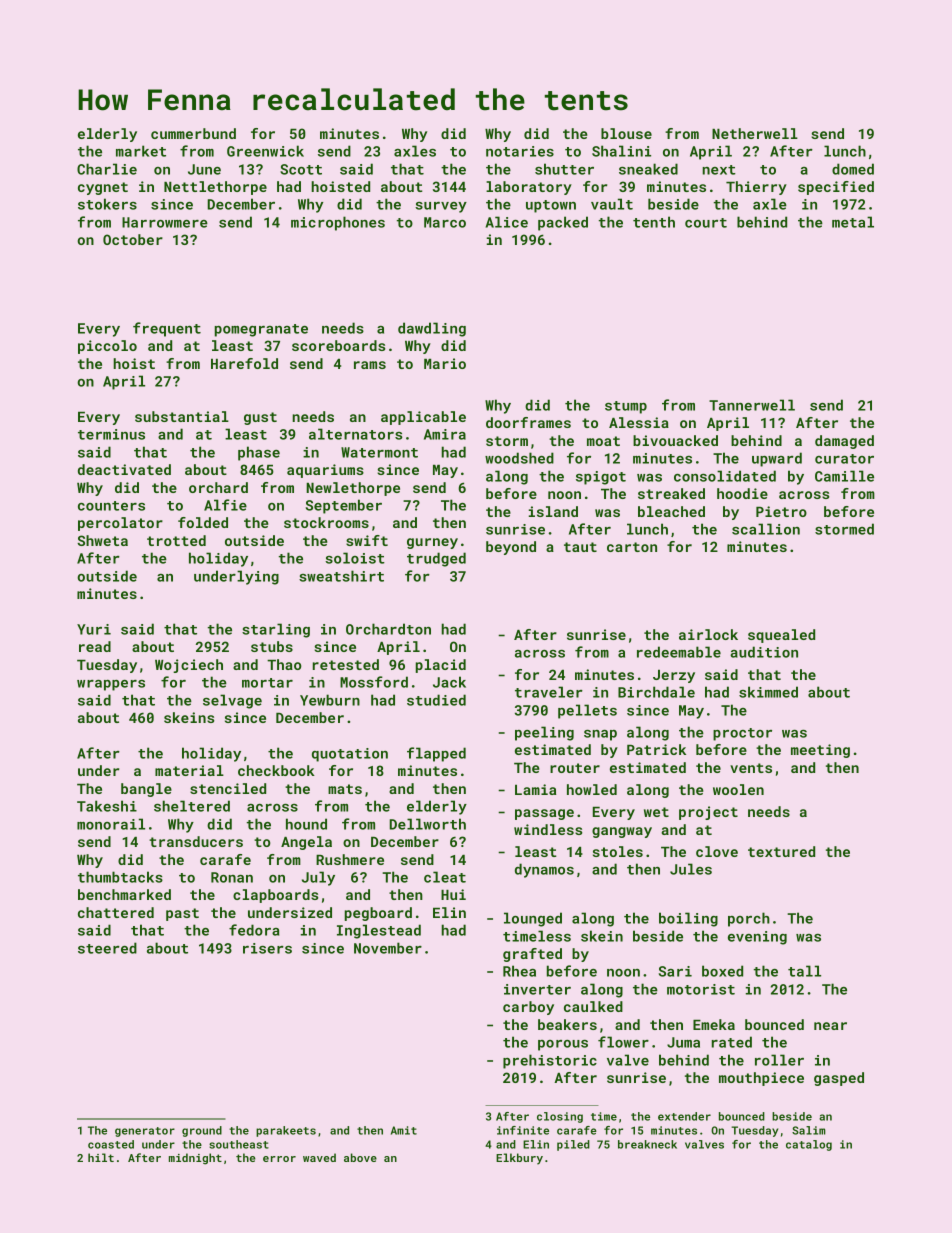 The width and height of the page is (952, 1233). I want to click on dawdling, so click(432, 329).
